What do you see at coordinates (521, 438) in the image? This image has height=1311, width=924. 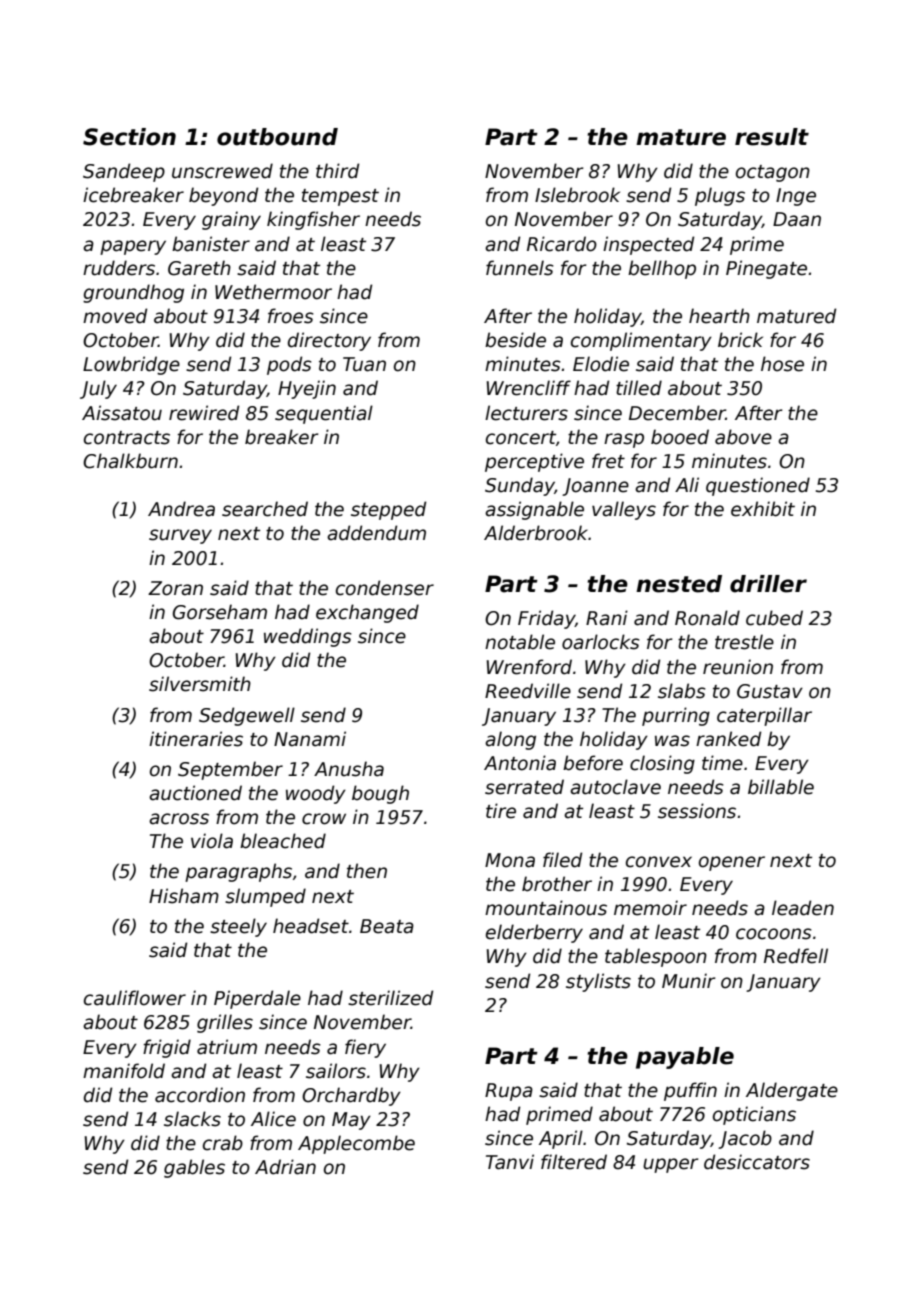 I see `concert` at bounding box center [521, 438].
